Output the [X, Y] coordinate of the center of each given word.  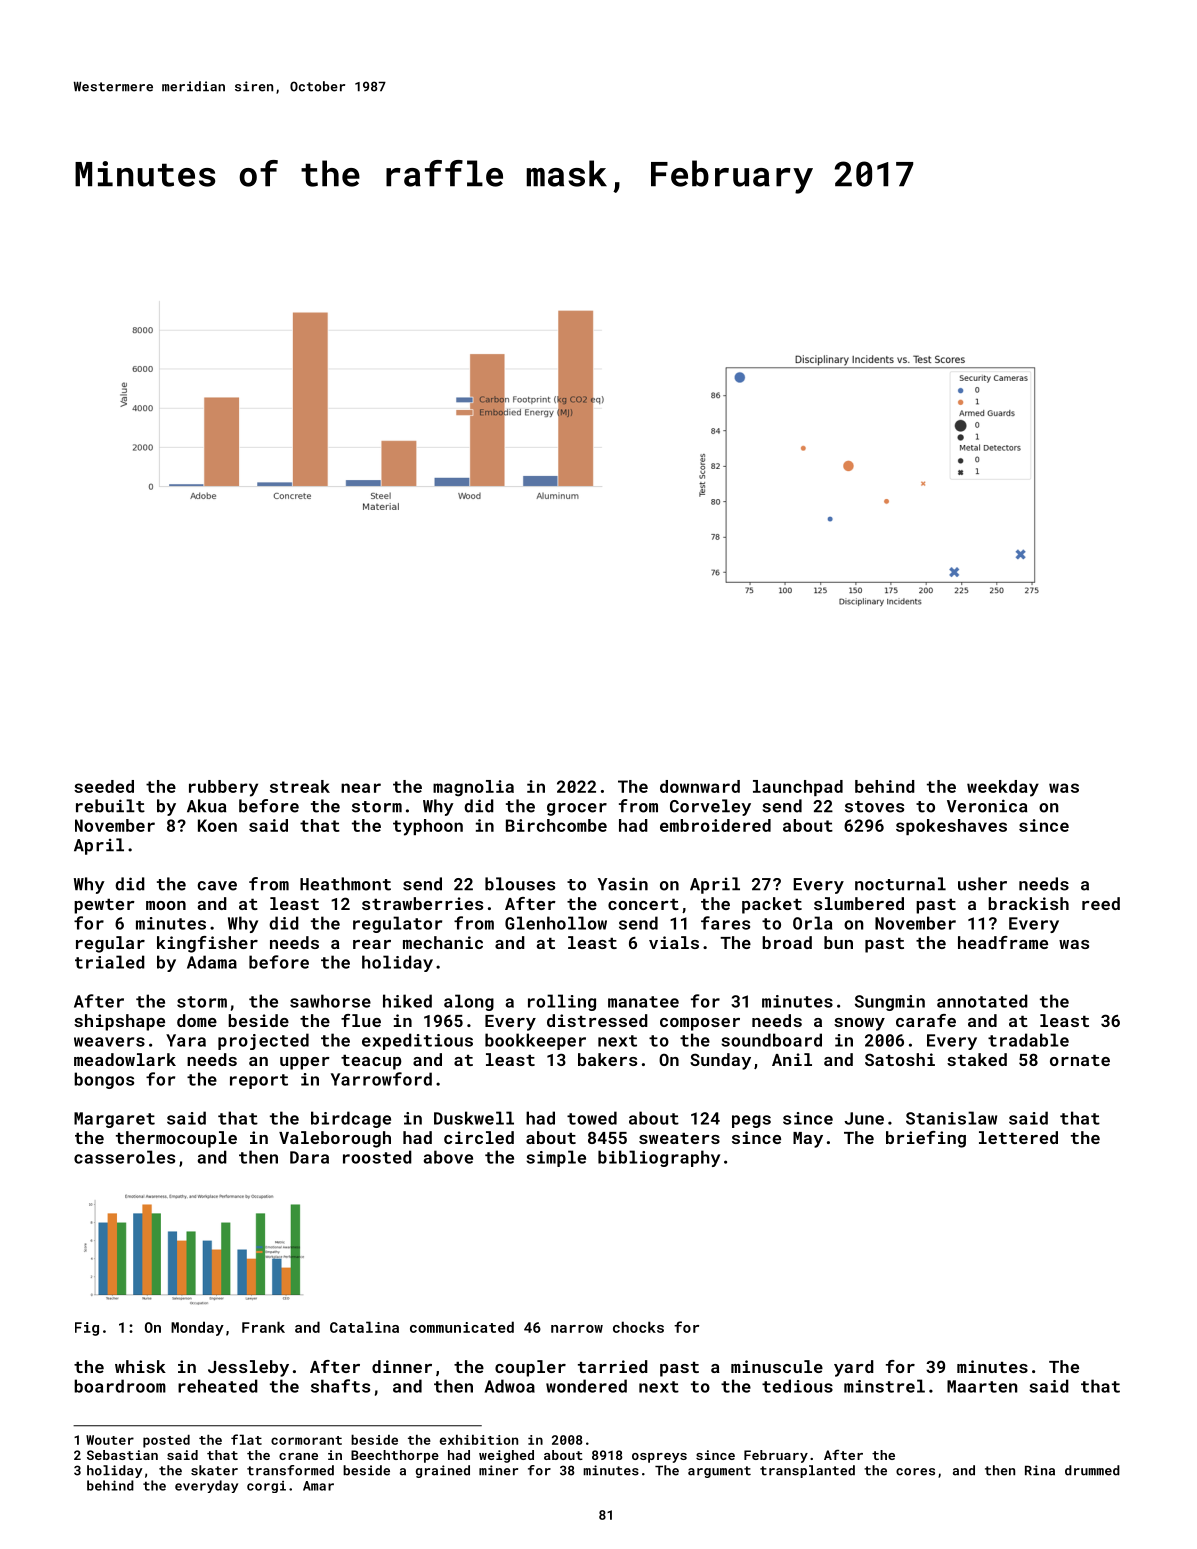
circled [479, 1137]
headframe [1003, 942]
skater [214, 1470]
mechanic [443, 942]
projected [263, 1041]
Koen [217, 825]
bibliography [659, 1158]
